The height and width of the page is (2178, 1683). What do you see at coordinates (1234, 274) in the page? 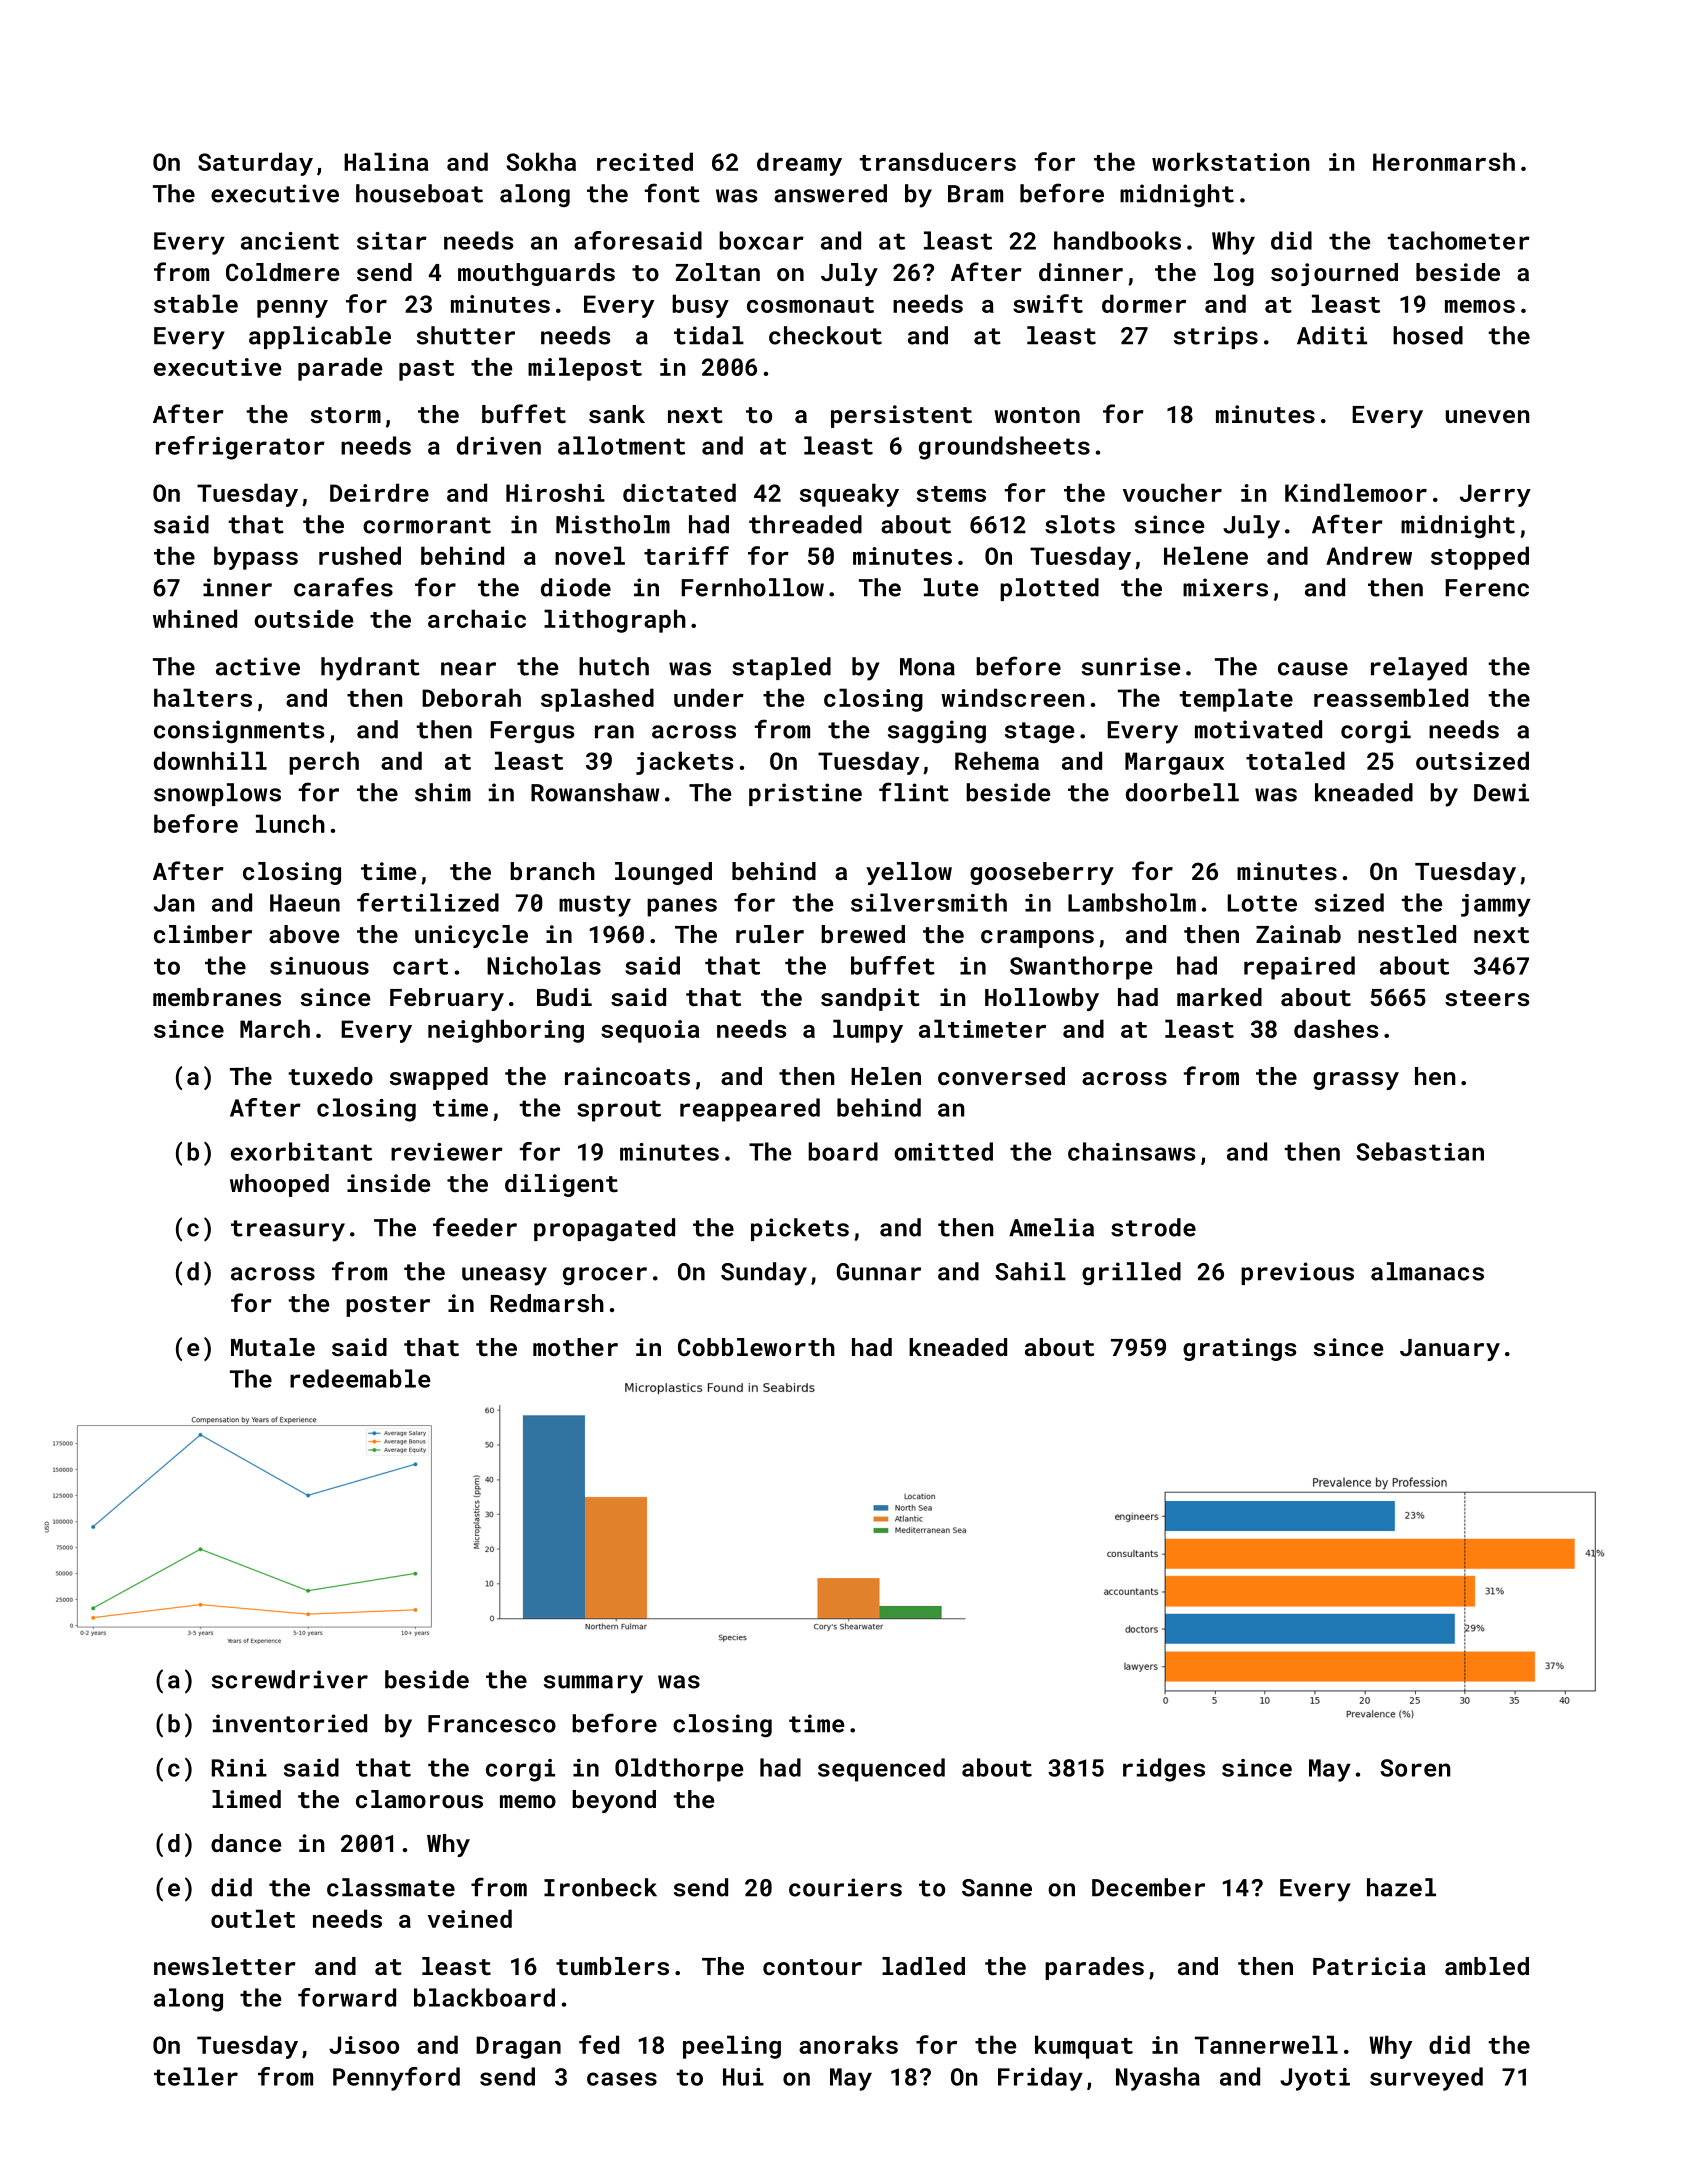
I see `log` at bounding box center [1234, 274].
